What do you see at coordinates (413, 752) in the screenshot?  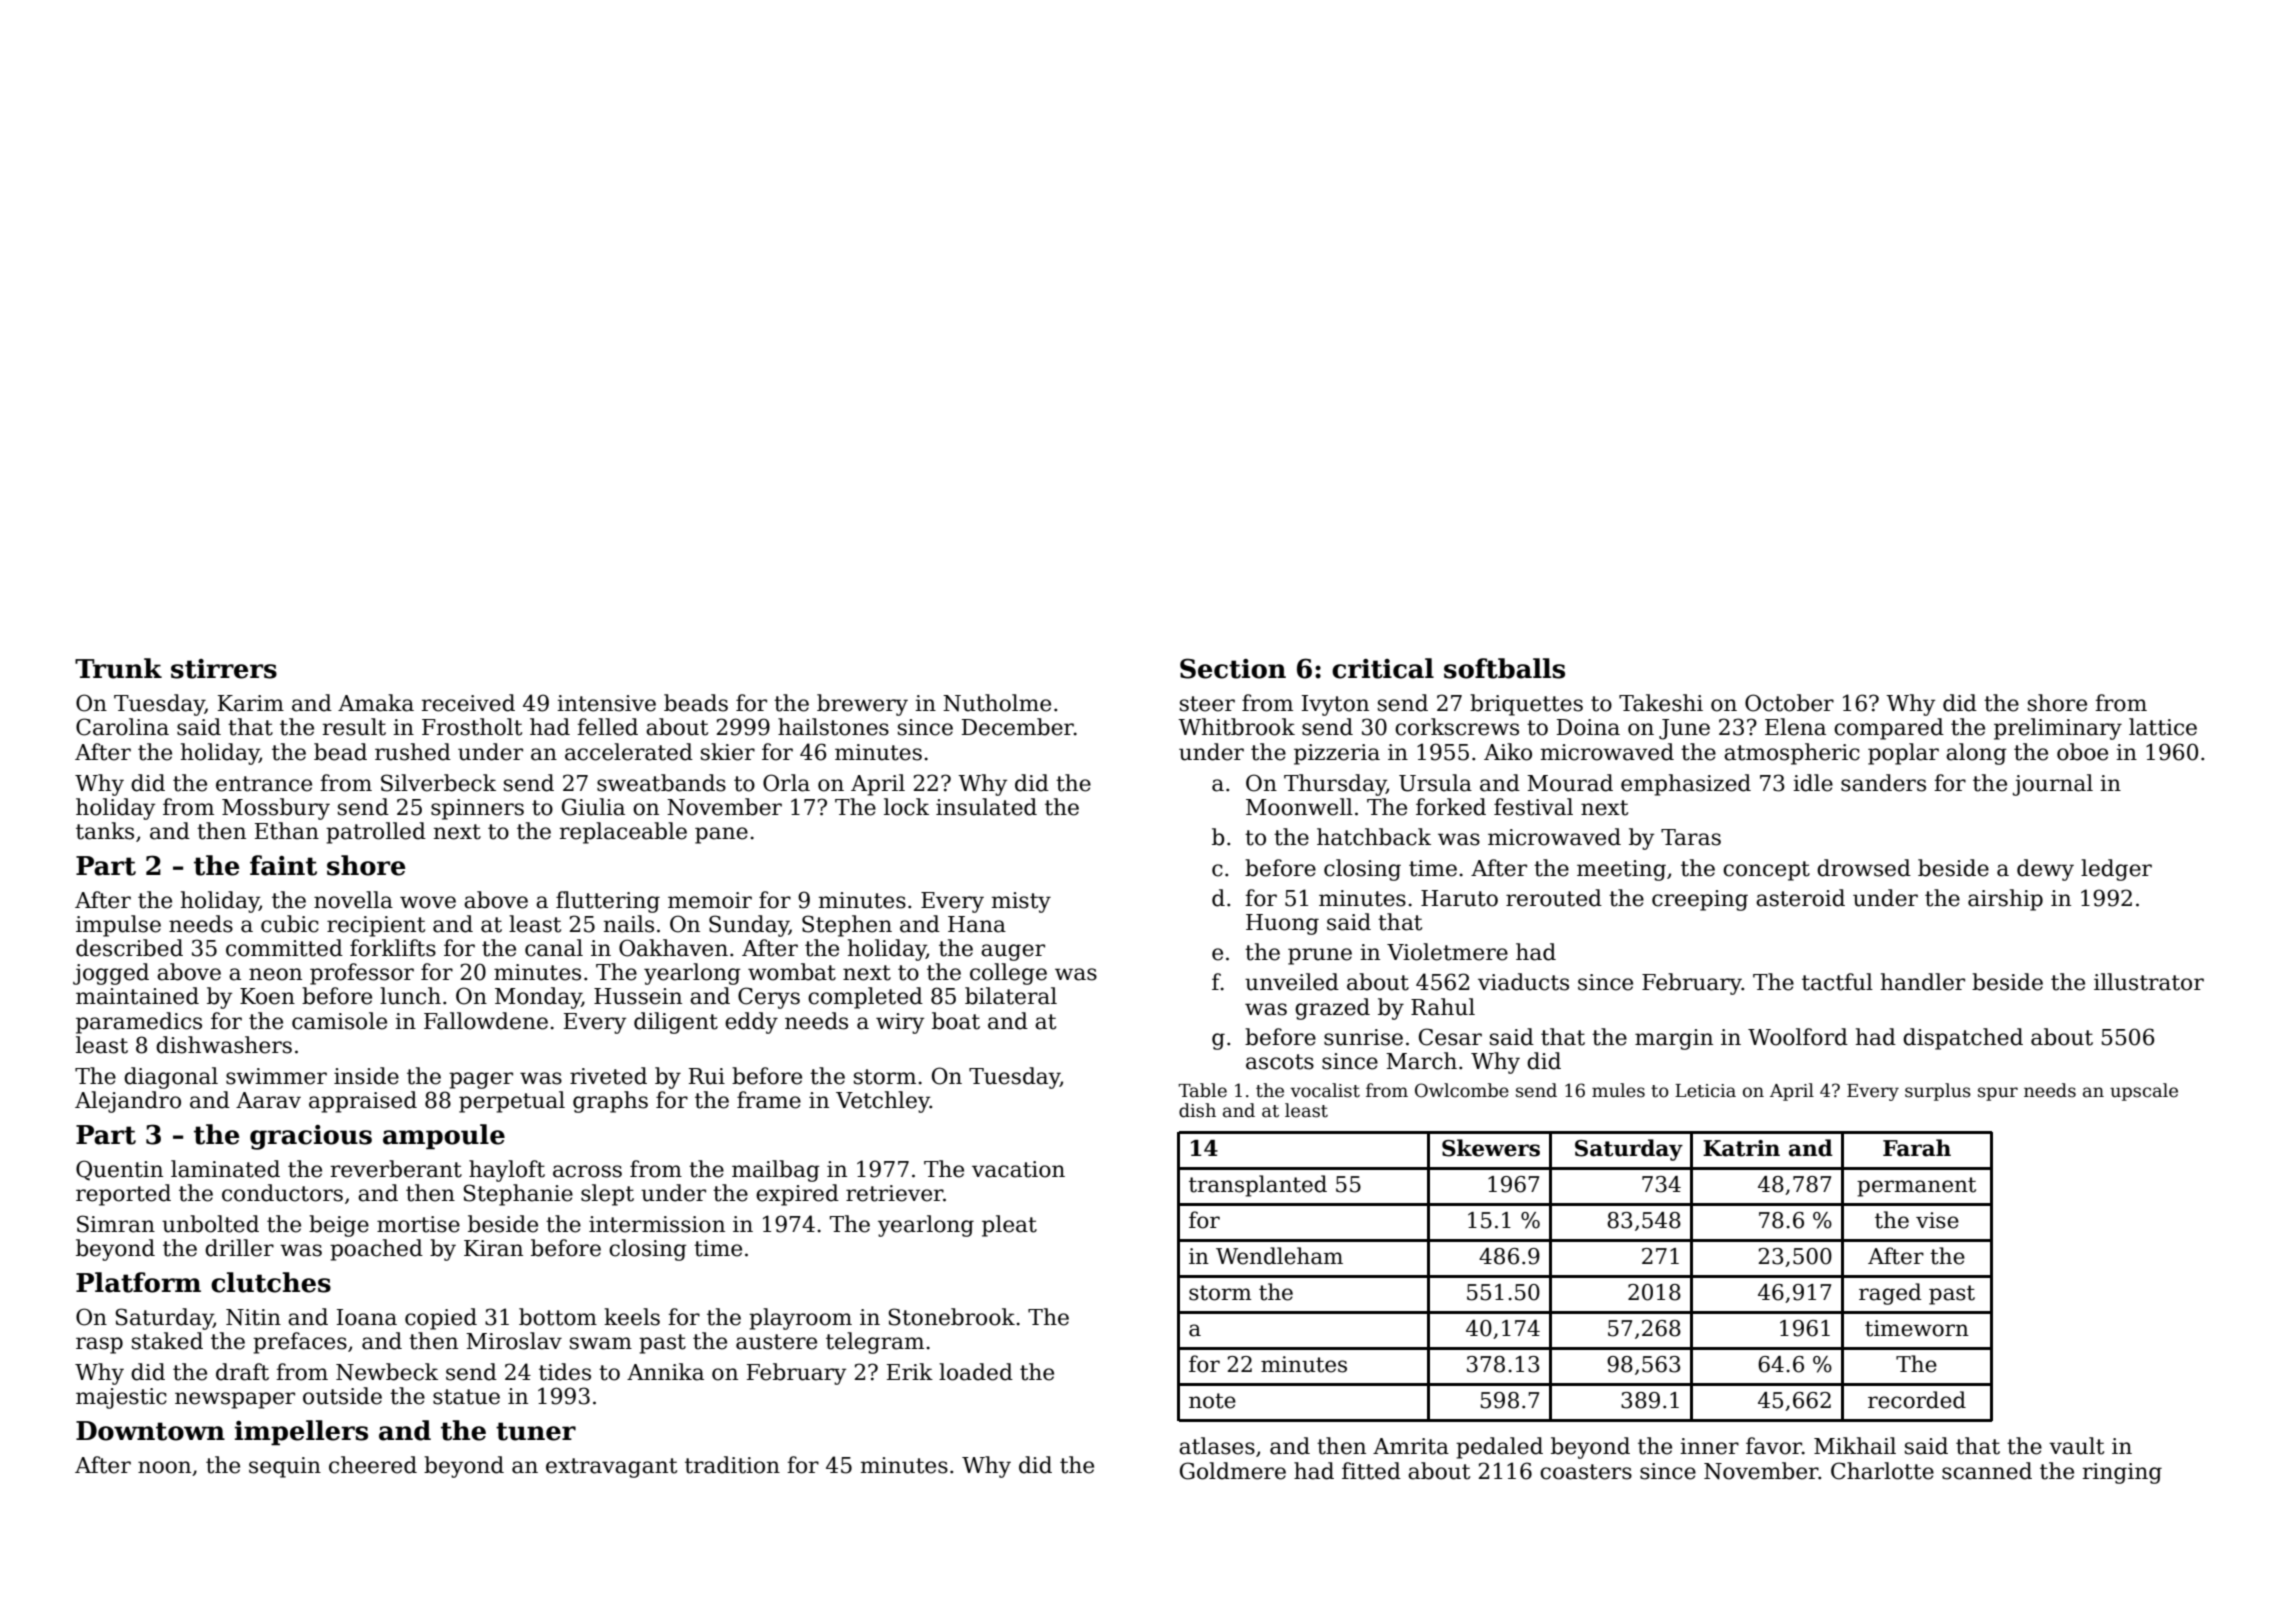 I see `rushed` at bounding box center [413, 752].
